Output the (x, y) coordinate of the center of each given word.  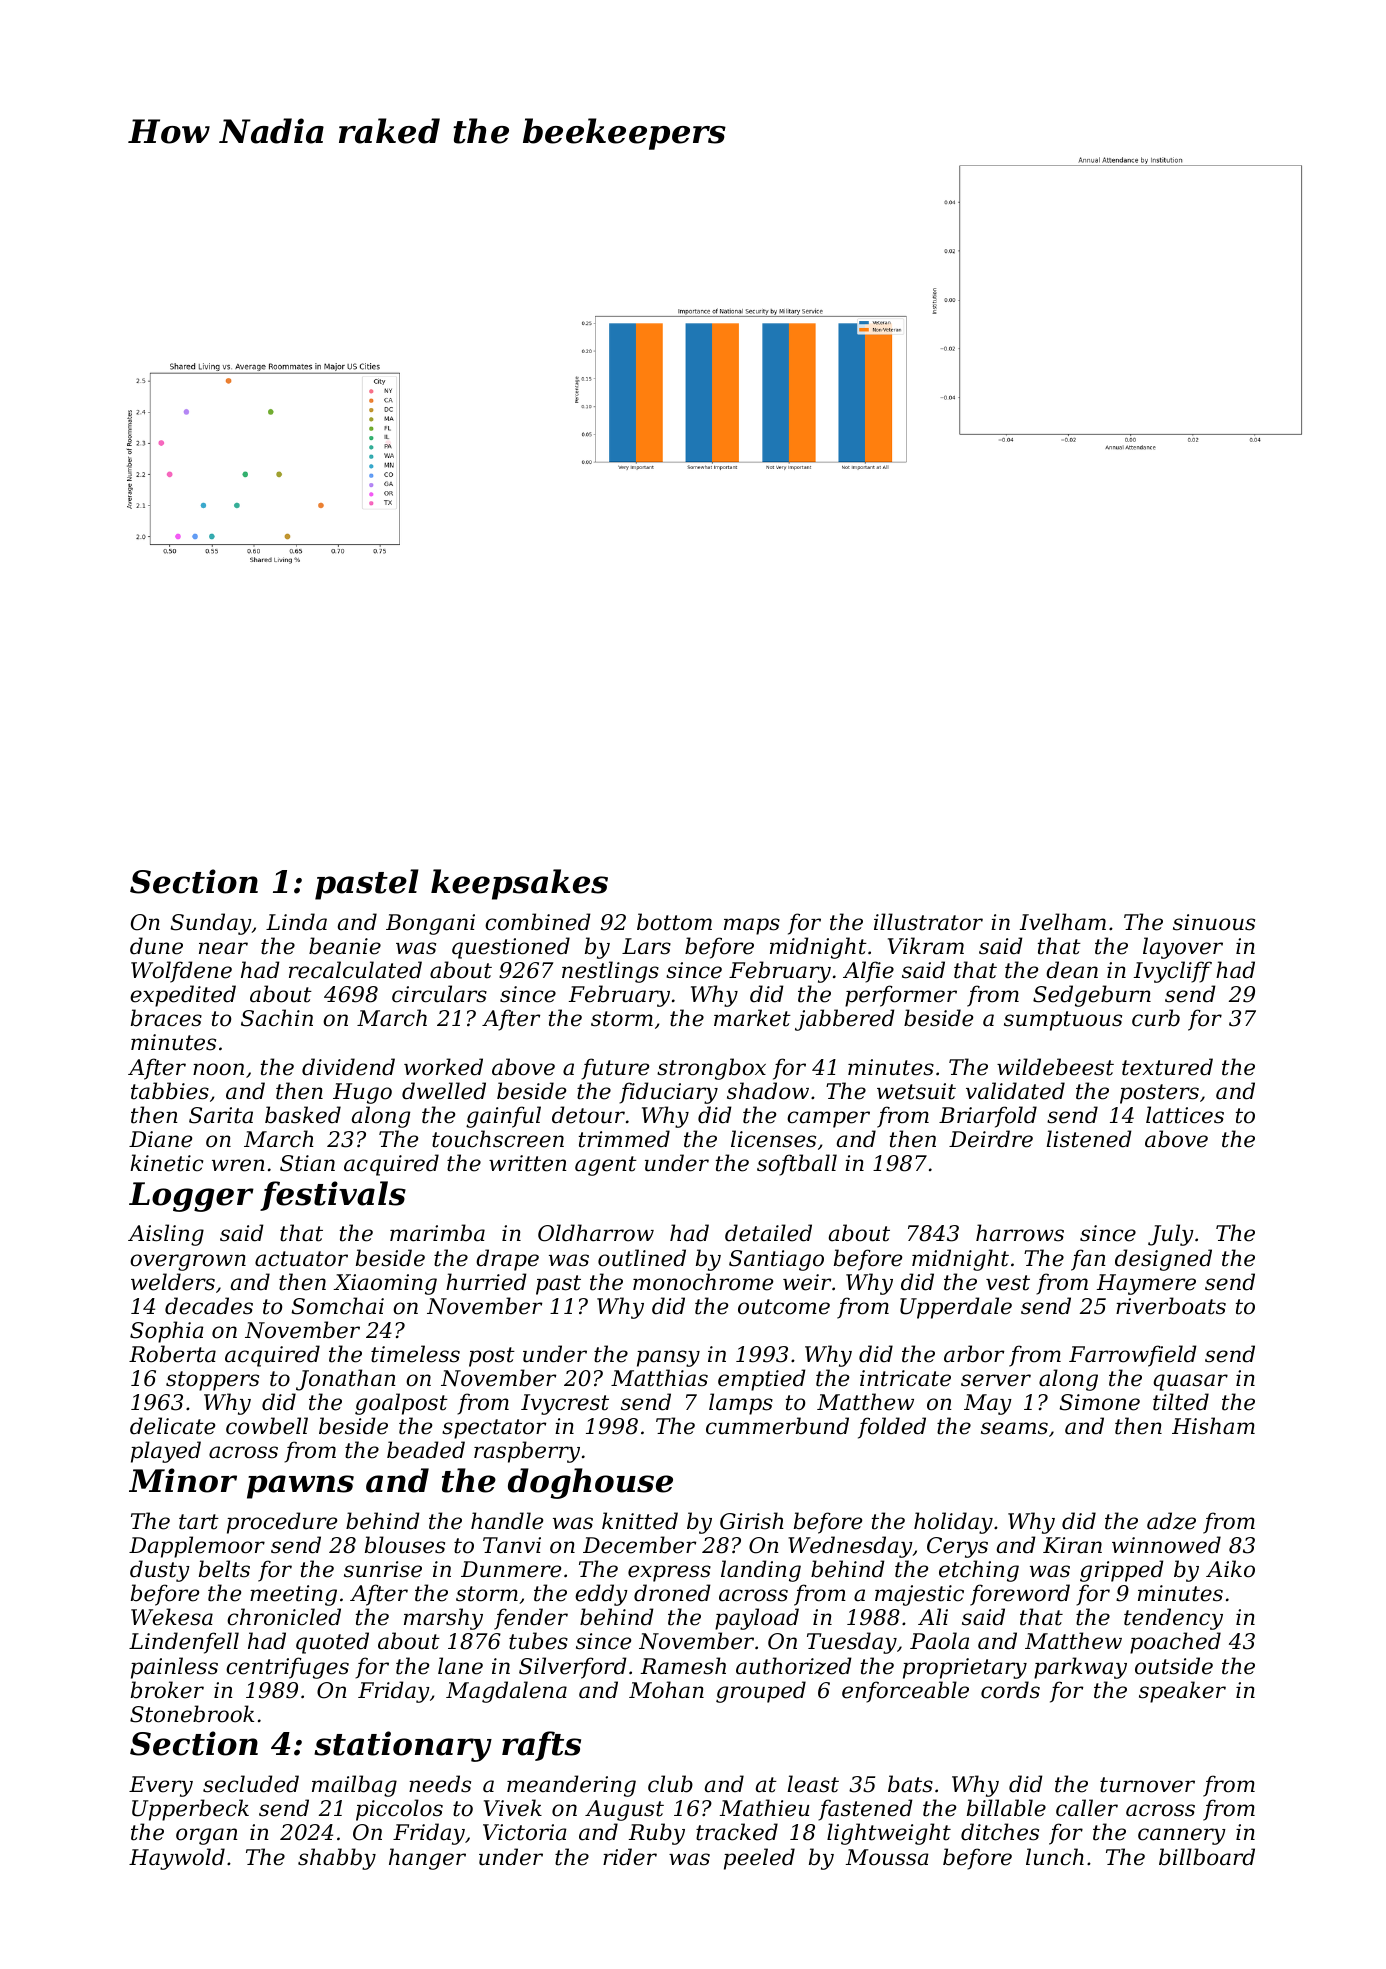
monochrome (703, 1282)
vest (1008, 1283)
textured (1167, 1067)
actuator (301, 1259)
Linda (296, 922)
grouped (761, 1692)
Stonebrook (192, 1714)
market (752, 1018)
